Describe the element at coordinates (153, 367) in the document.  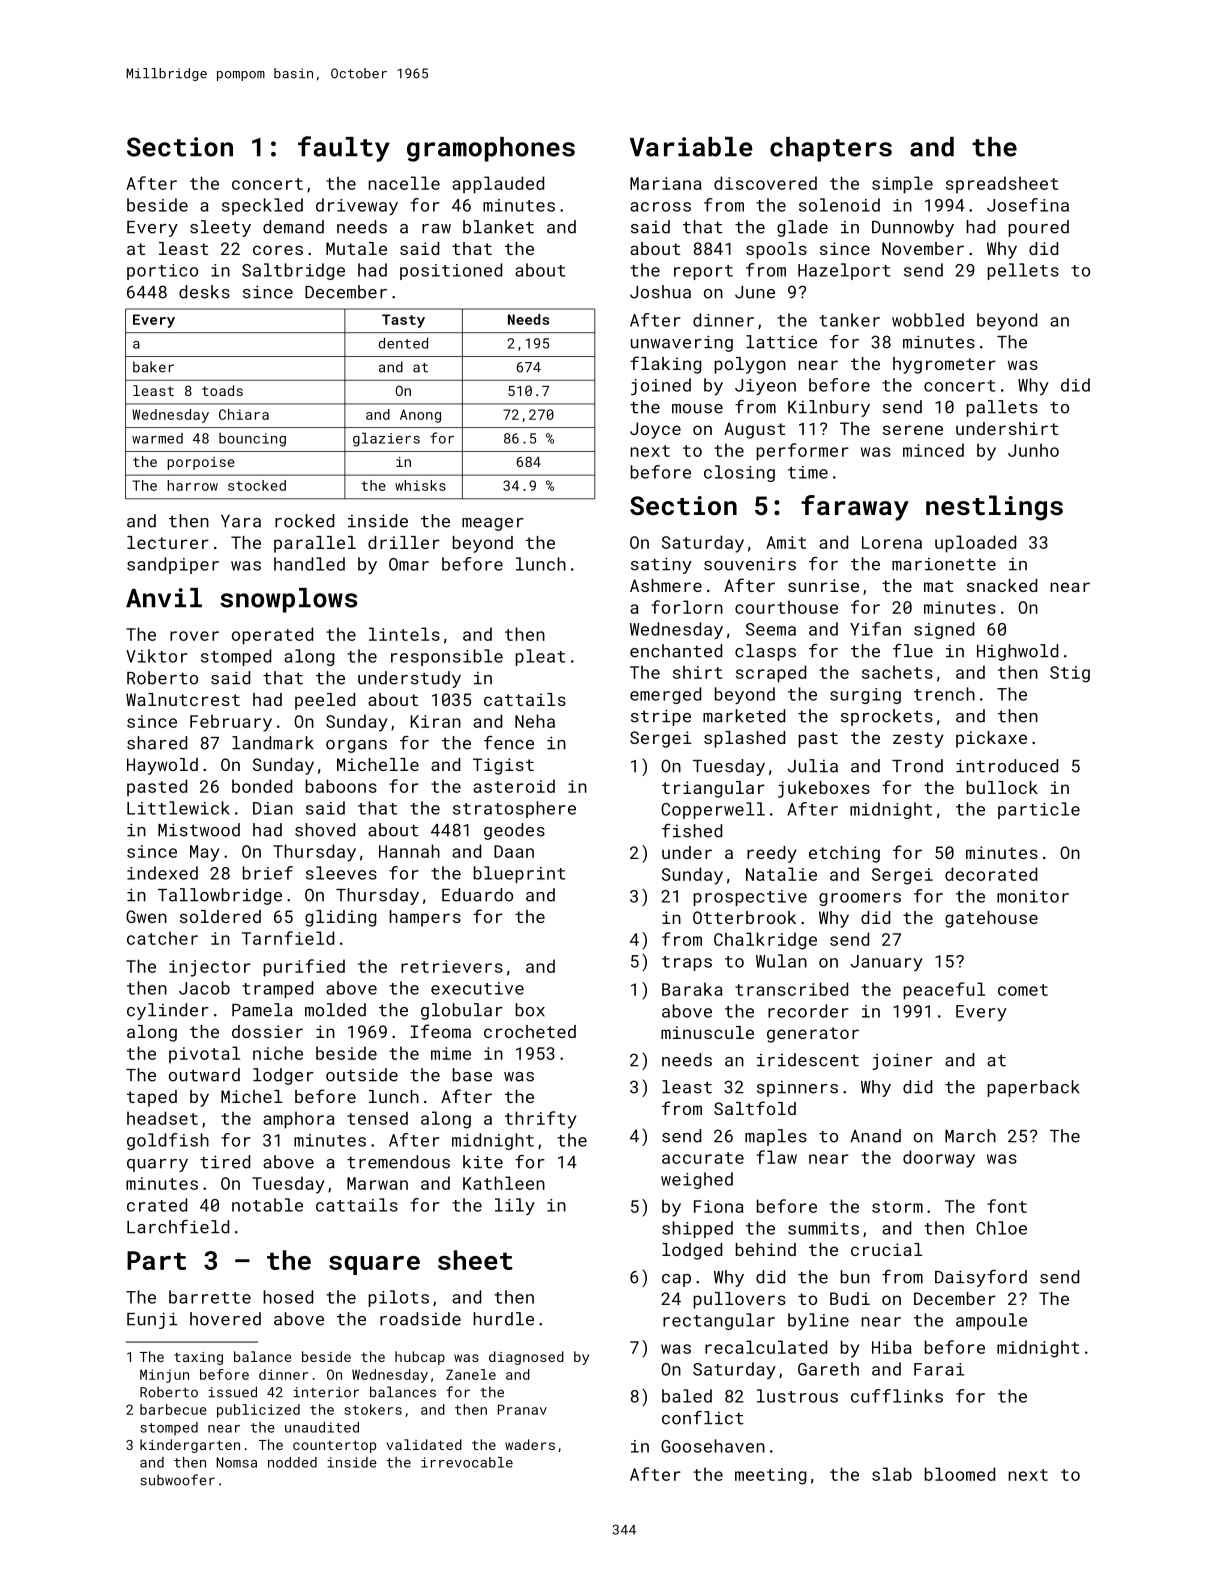
I see `baker` at that location.
